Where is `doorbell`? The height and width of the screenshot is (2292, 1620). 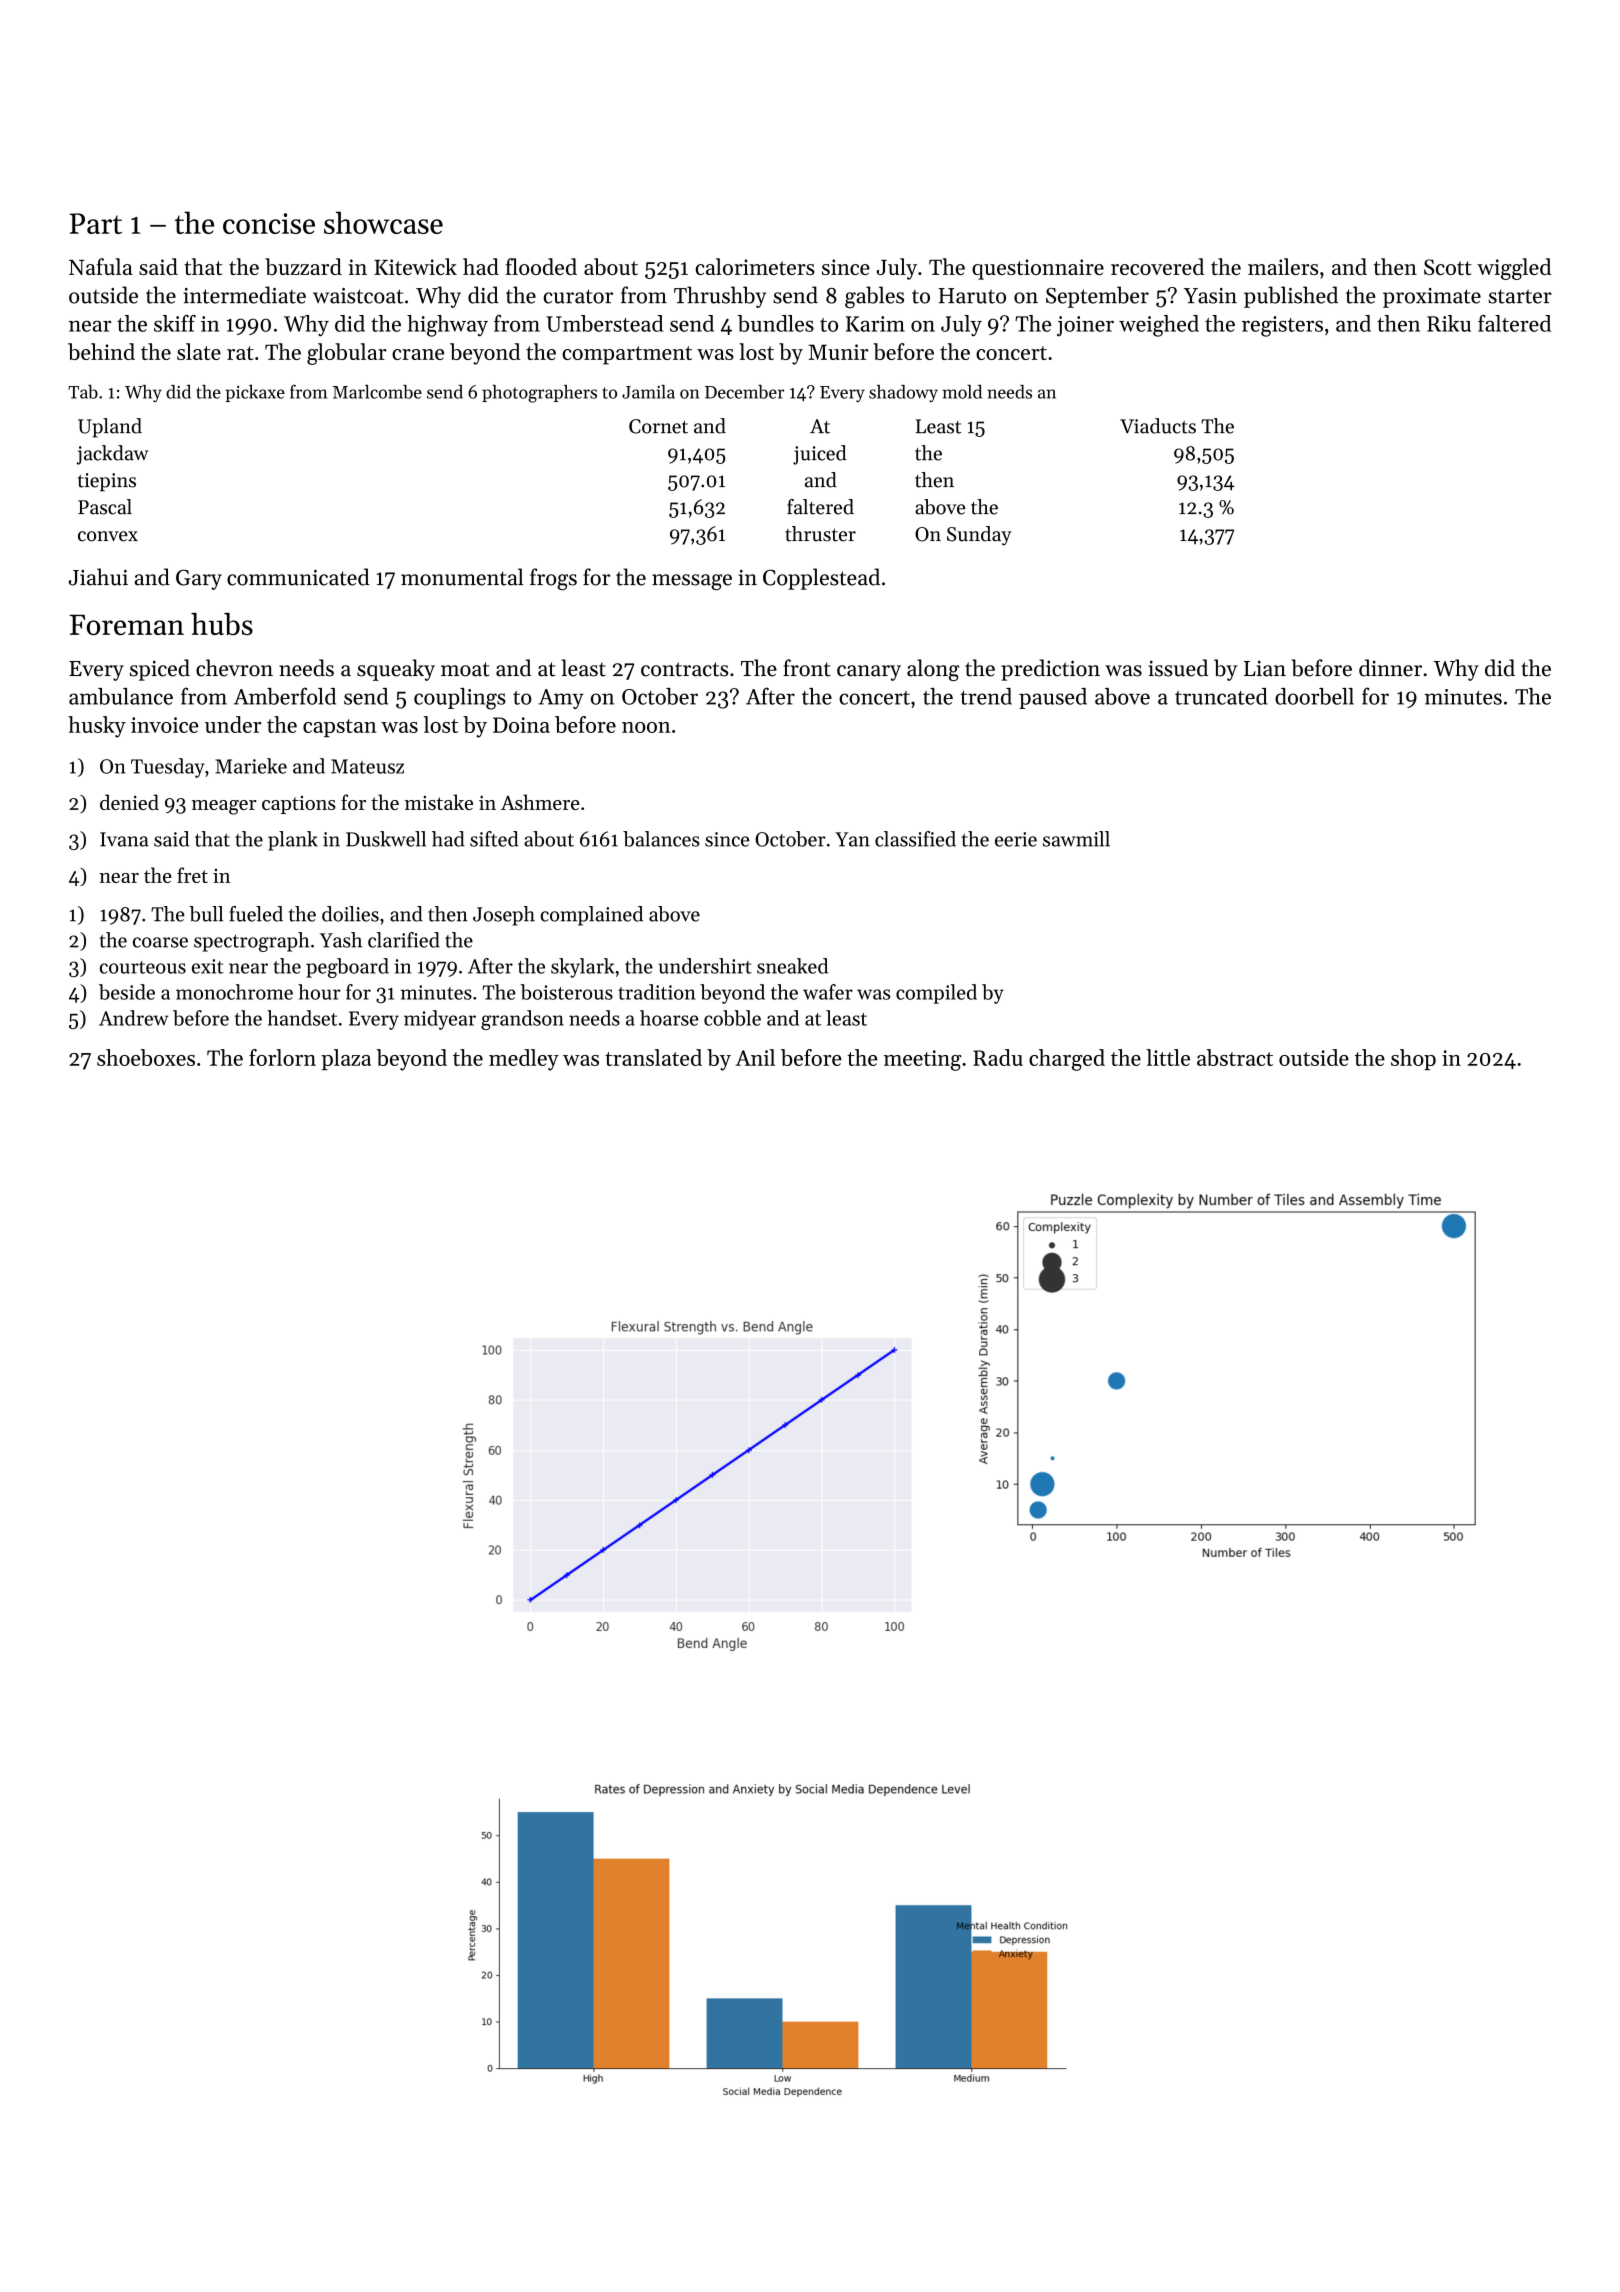 doorbell is located at coordinates (1314, 696).
